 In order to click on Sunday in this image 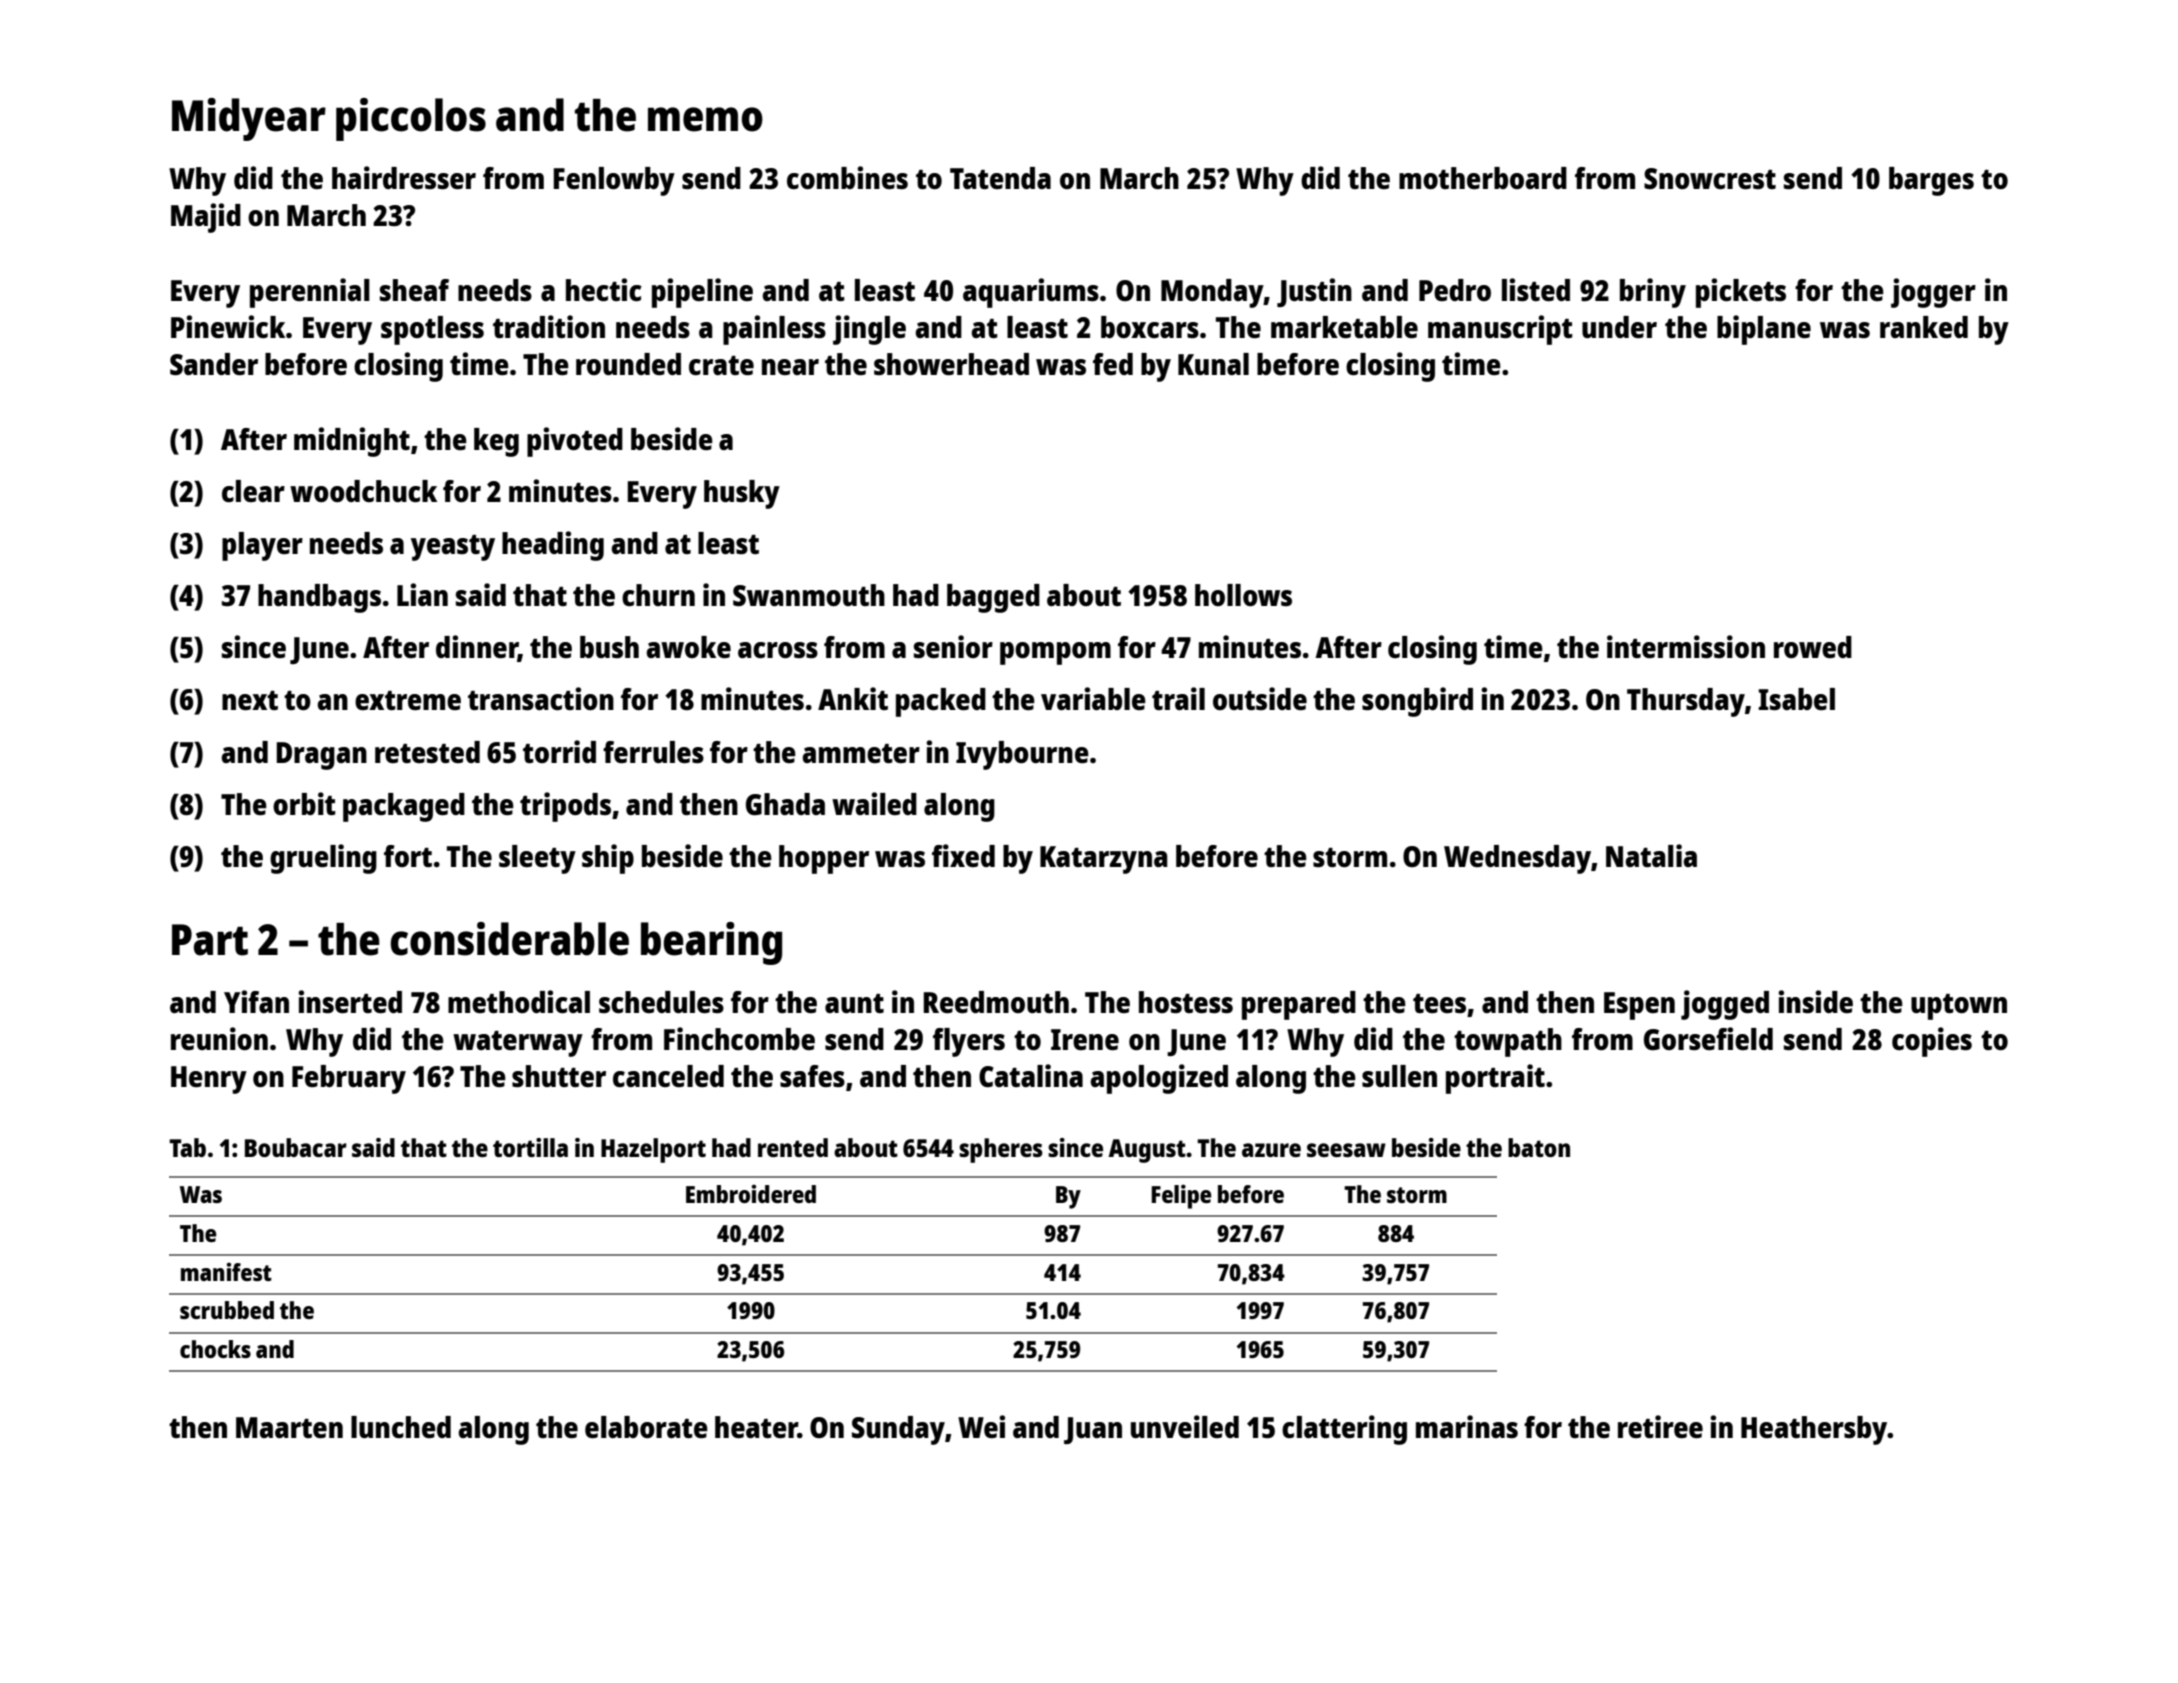, I will do `click(898, 1430)`.
